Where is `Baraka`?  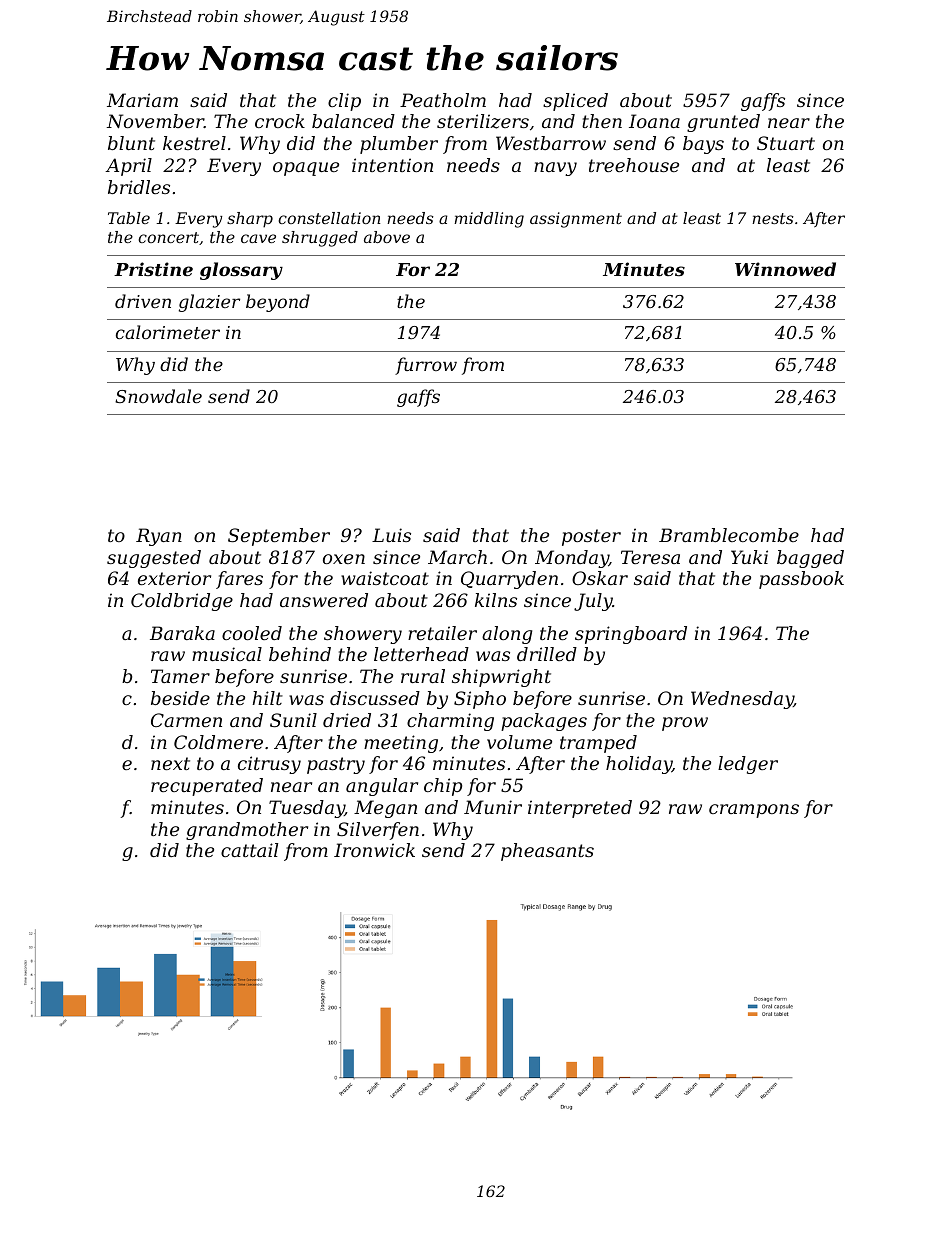 Baraka is located at coordinates (182, 633).
